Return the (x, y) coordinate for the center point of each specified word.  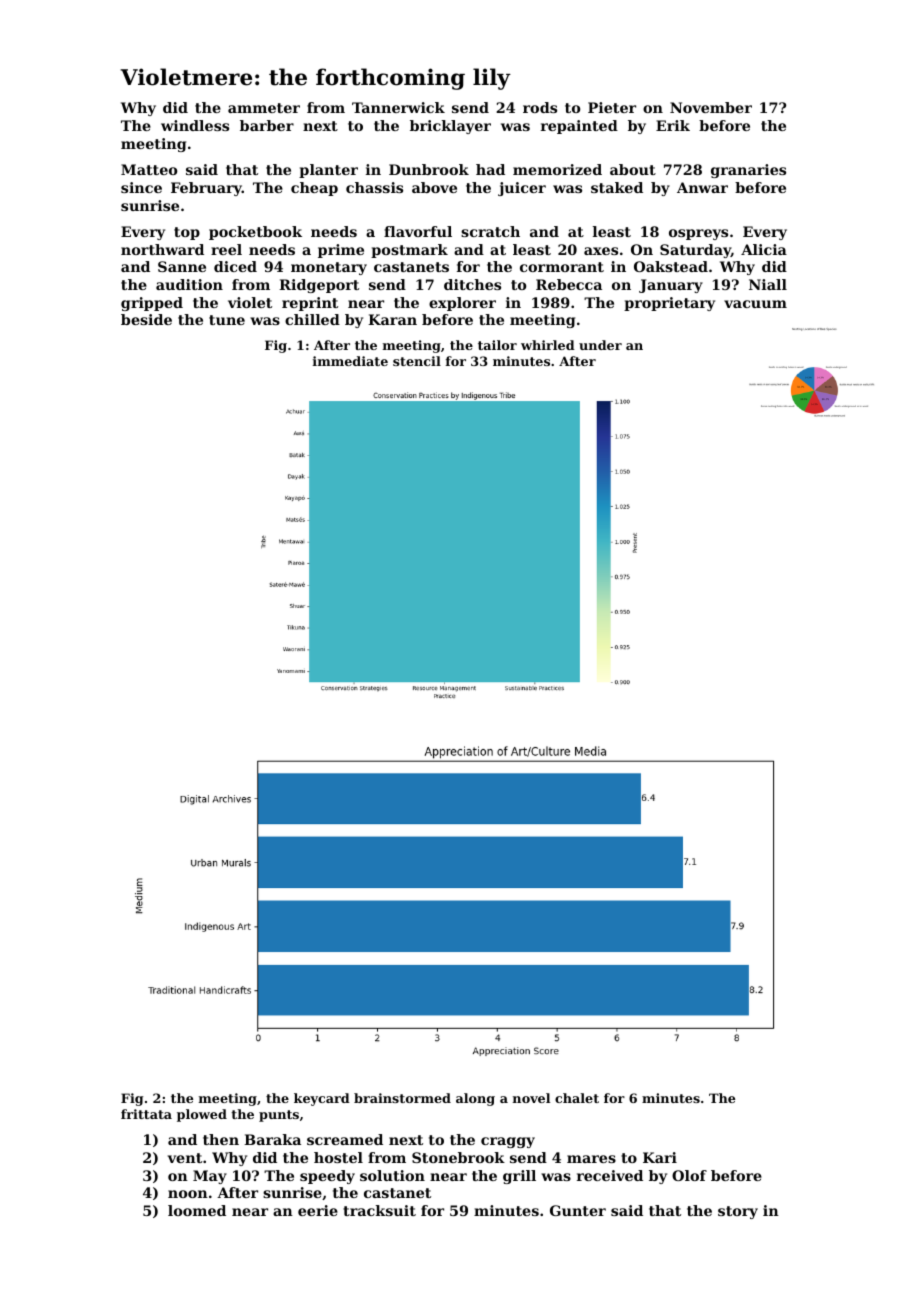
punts (279, 1116)
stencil (417, 361)
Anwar (702, 187)
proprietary (669, 304)
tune (227, 320)
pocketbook (255, 233)
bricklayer (450, 127)
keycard (322, 1099)
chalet (577, 1098)
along (475, 1099)
